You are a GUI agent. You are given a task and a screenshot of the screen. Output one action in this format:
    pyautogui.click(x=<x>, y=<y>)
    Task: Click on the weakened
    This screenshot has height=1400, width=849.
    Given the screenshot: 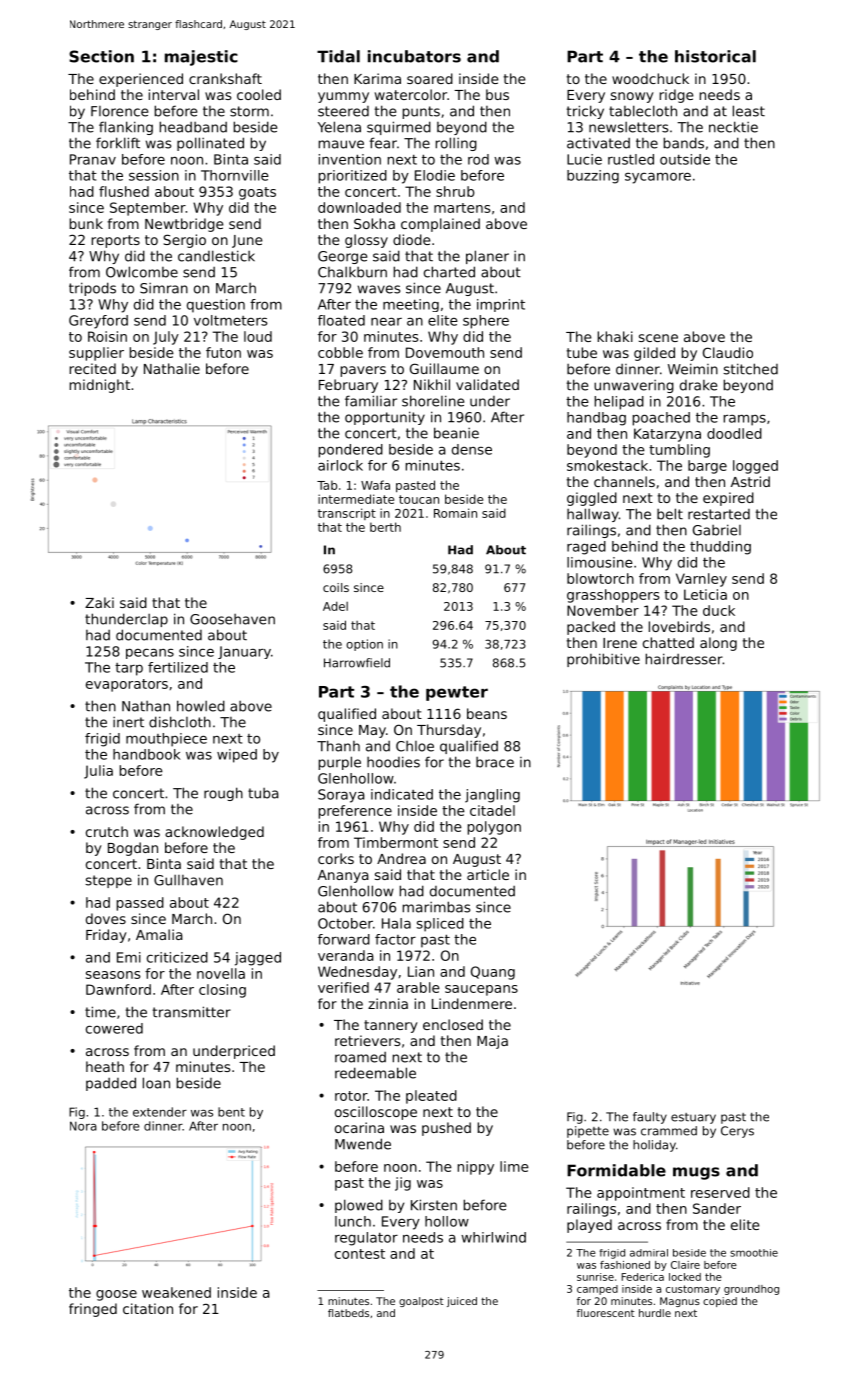 What is the action you would take?
    pyautogui.click(x=176, y=1292)
